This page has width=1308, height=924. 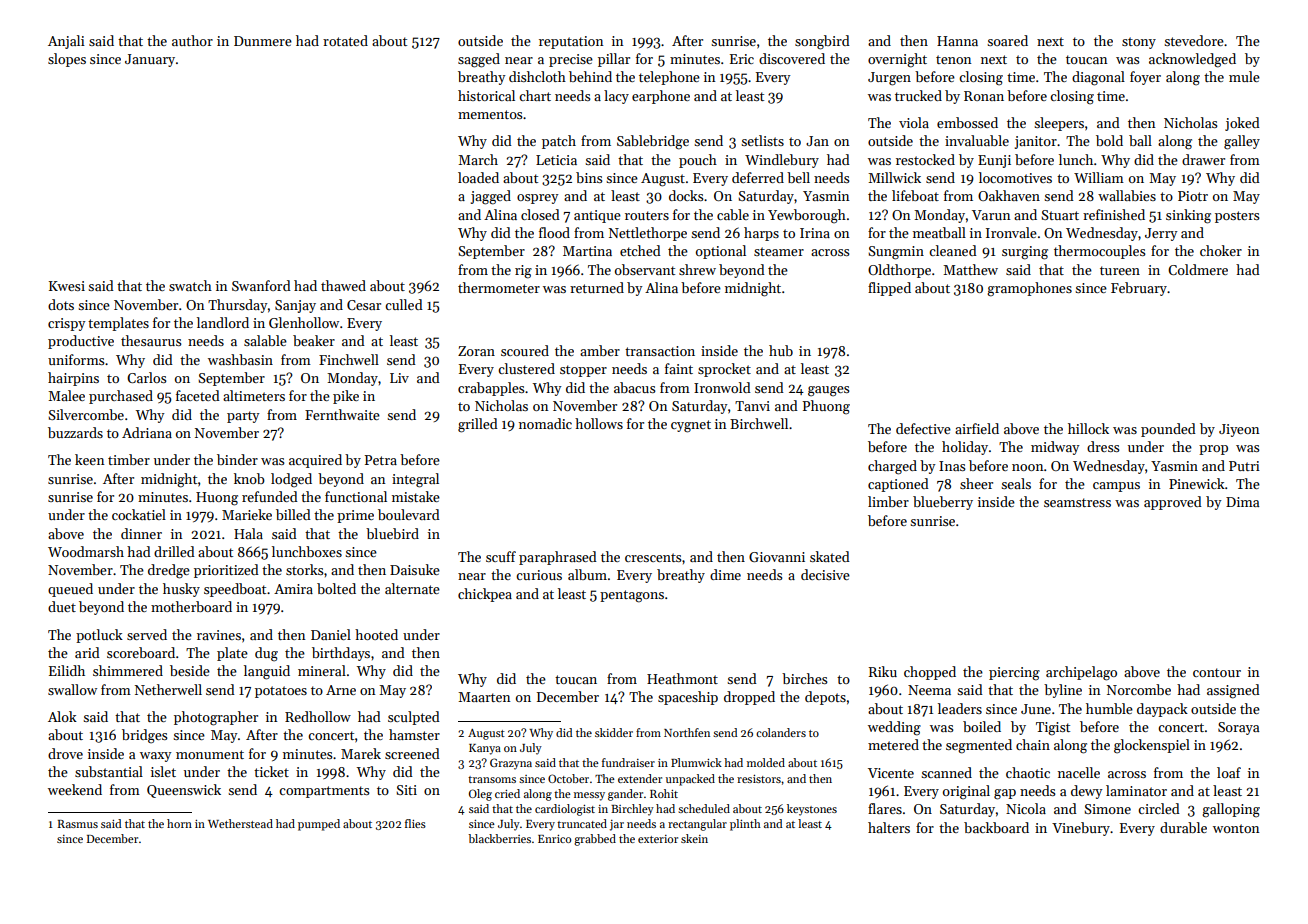 What do you see at coordinates (168, 689) in the page?
I see `Netherwell` at bounding box center [168, 689].
